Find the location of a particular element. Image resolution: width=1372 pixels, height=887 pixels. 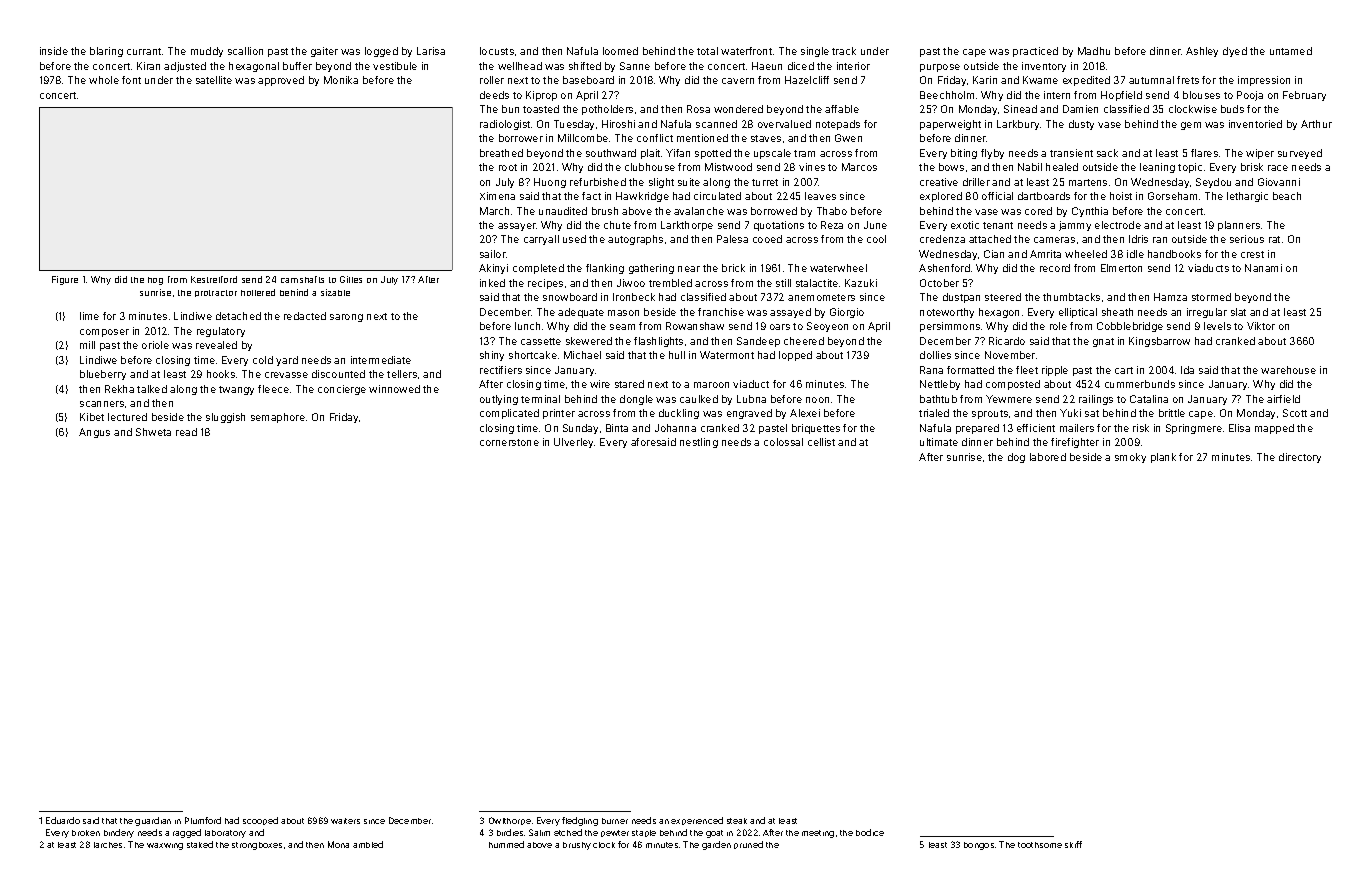

hull is located at coordinates (677, 355).
